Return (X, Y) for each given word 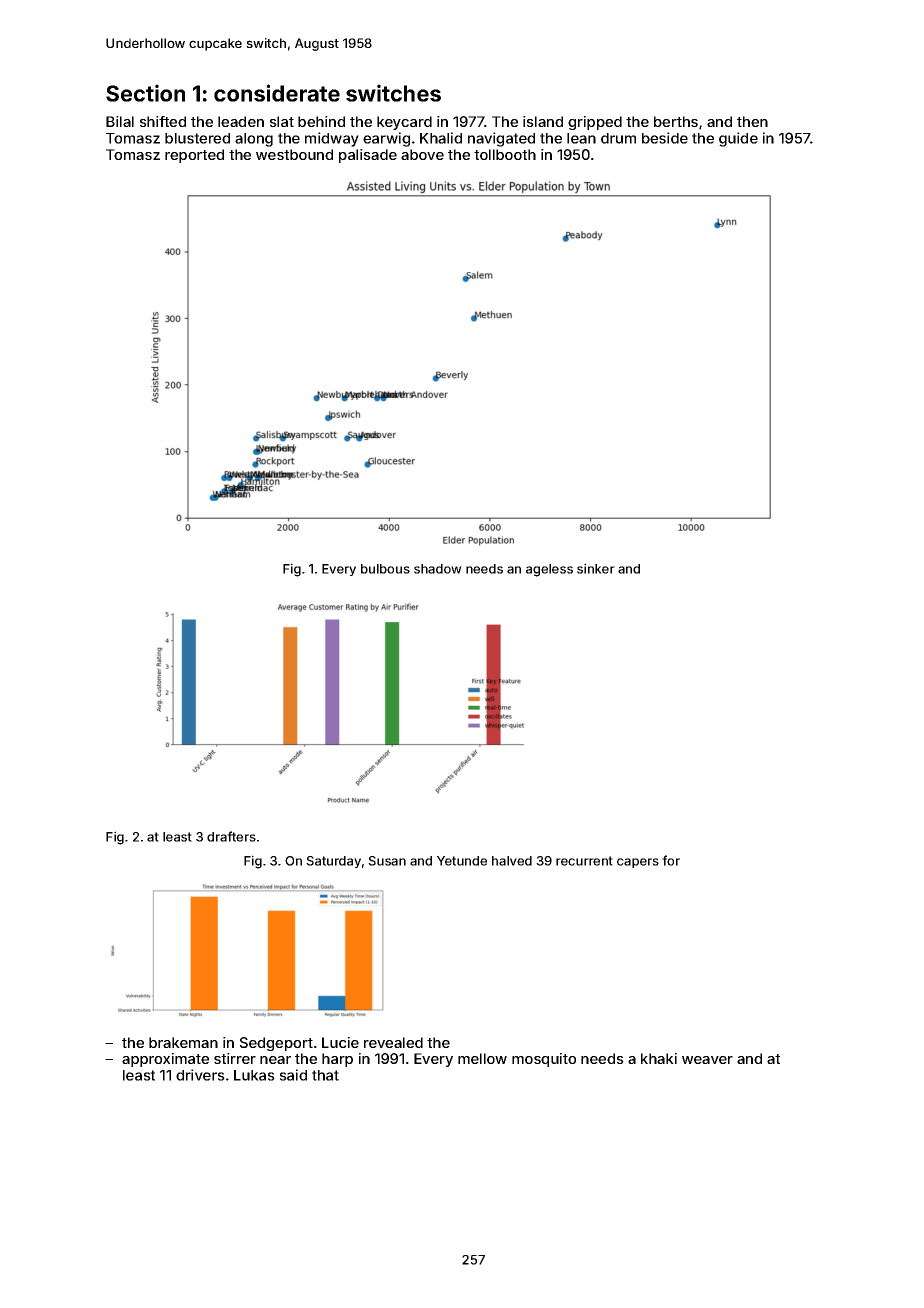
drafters (231, 836)
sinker (596, 568)
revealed (393, 1042)
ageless (549, 570)
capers (638, 863)
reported (194, 156)
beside (665, 138)
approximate (165, 1060)
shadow (438, 569)
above (422, 154)
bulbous (385, 569)
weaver (707, 1060)
